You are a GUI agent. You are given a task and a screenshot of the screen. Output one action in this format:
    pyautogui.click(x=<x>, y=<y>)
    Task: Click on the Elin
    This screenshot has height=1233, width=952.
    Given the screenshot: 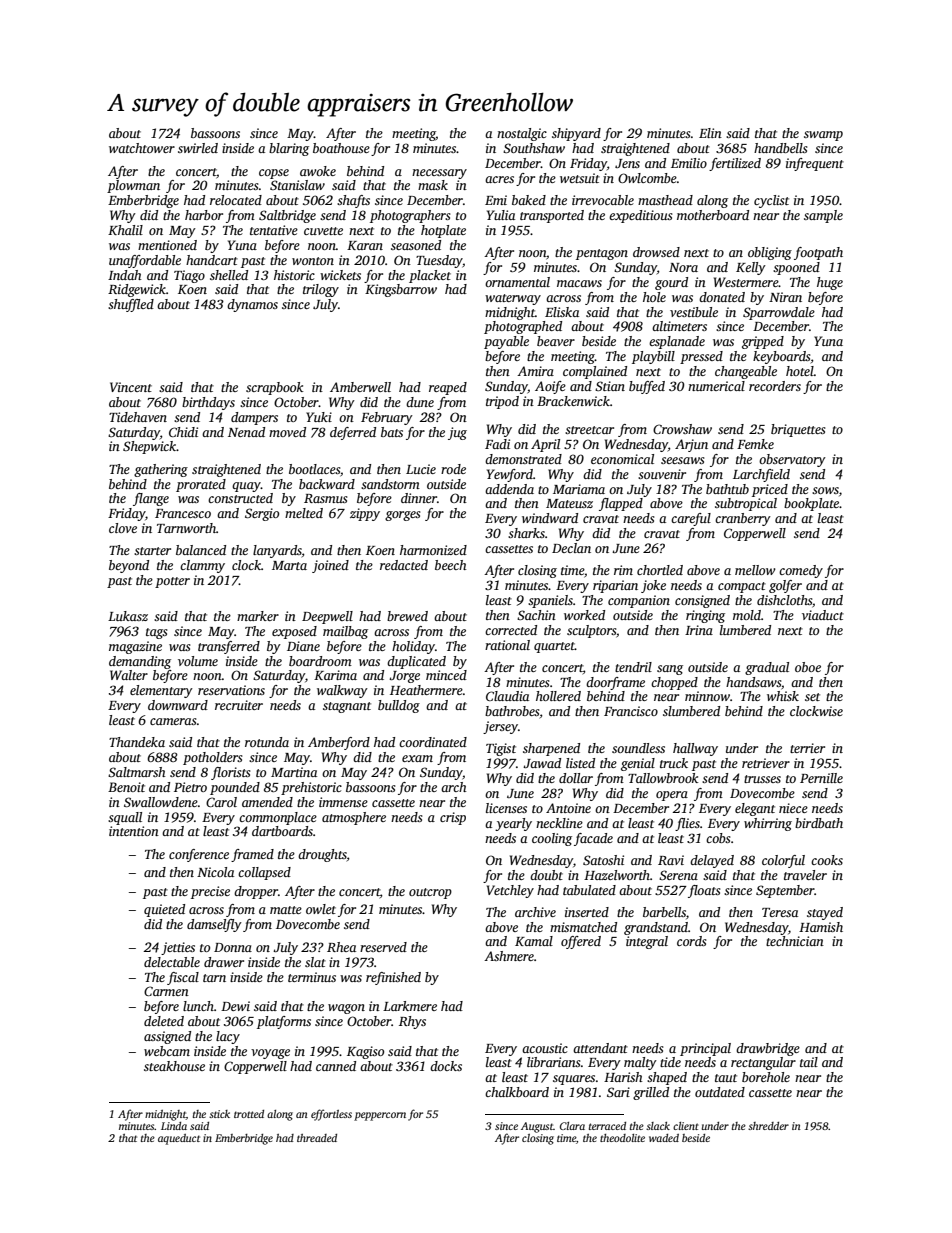 What is the action you would take?
    pyautogui.click(x=710, y=133)
